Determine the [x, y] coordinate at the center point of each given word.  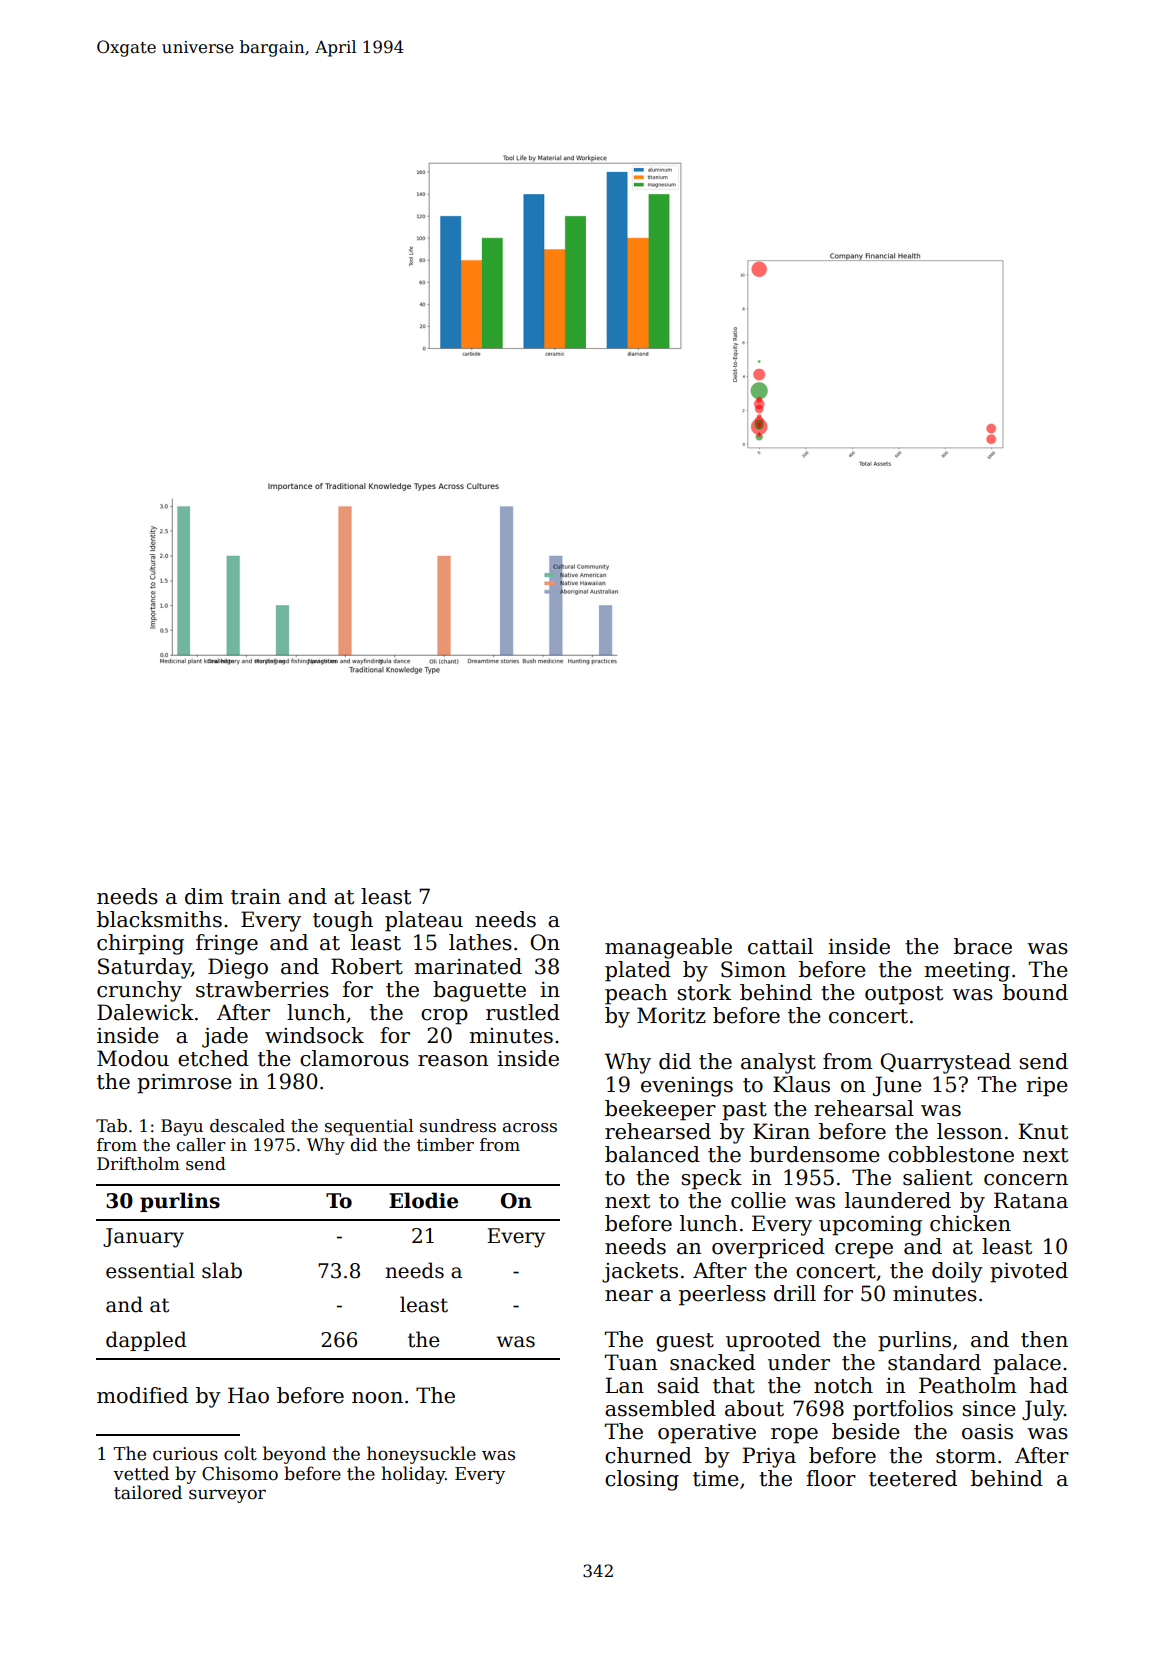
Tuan [631, 1362]
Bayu [182, 1127]
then [1044, 1339]
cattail [780, 946]
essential [150, 1270]
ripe [1047, 1087]
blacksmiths [159, 919]
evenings [687, 1087]
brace [983, 946]
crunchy [139, 991]
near [629, 1296]
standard [934, 1362]
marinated [468, 966]
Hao [248, 1395]
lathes [480, 942]
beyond [294, 1455]
